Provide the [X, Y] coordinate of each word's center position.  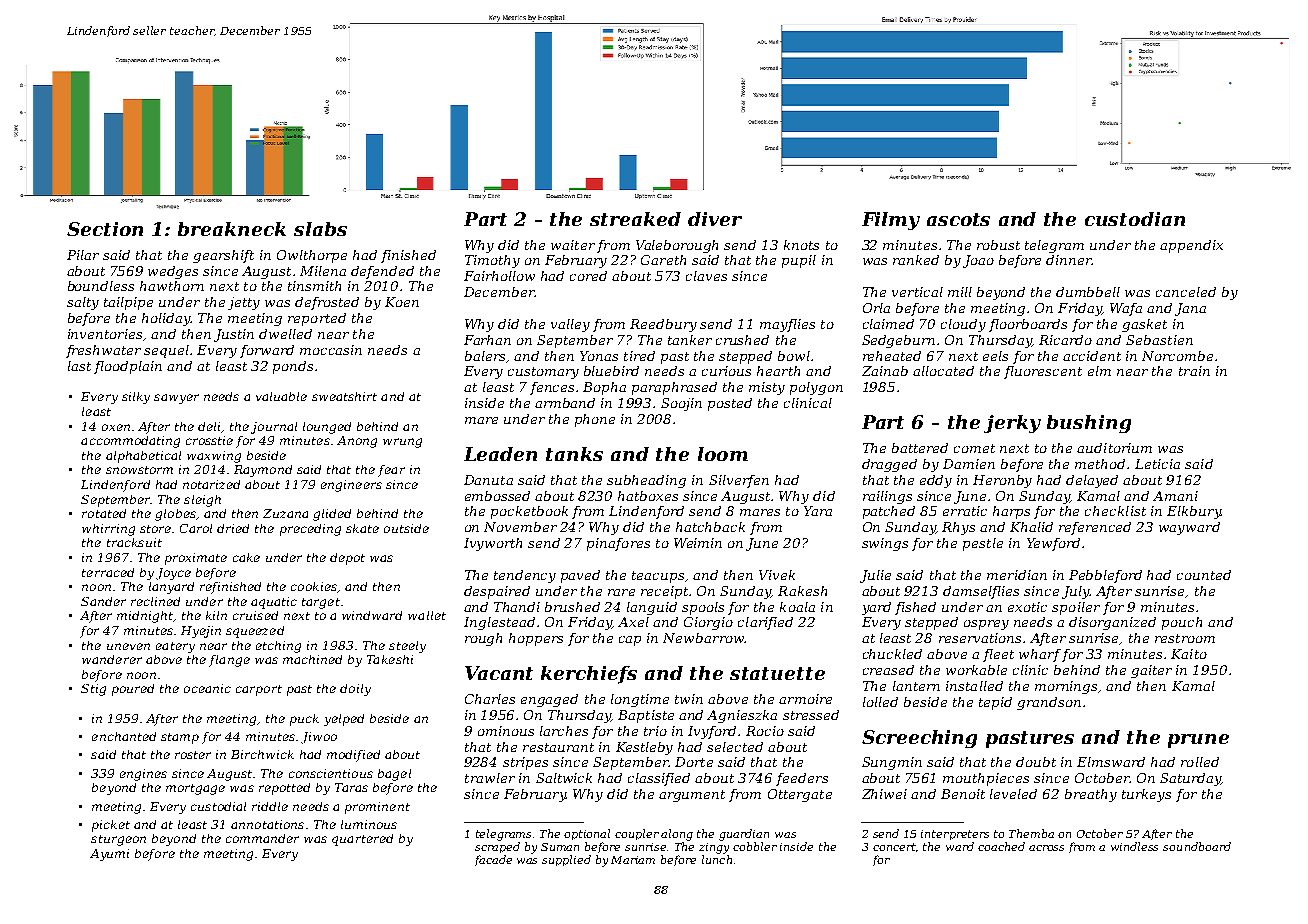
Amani [1175, 496]
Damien [969, 464]
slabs [320, 229]
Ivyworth [493, 544]
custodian [1135, 219]
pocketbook [529, 512]
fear [391, 471]
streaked [635, 219]
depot [347, 559]
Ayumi [109, 855]
